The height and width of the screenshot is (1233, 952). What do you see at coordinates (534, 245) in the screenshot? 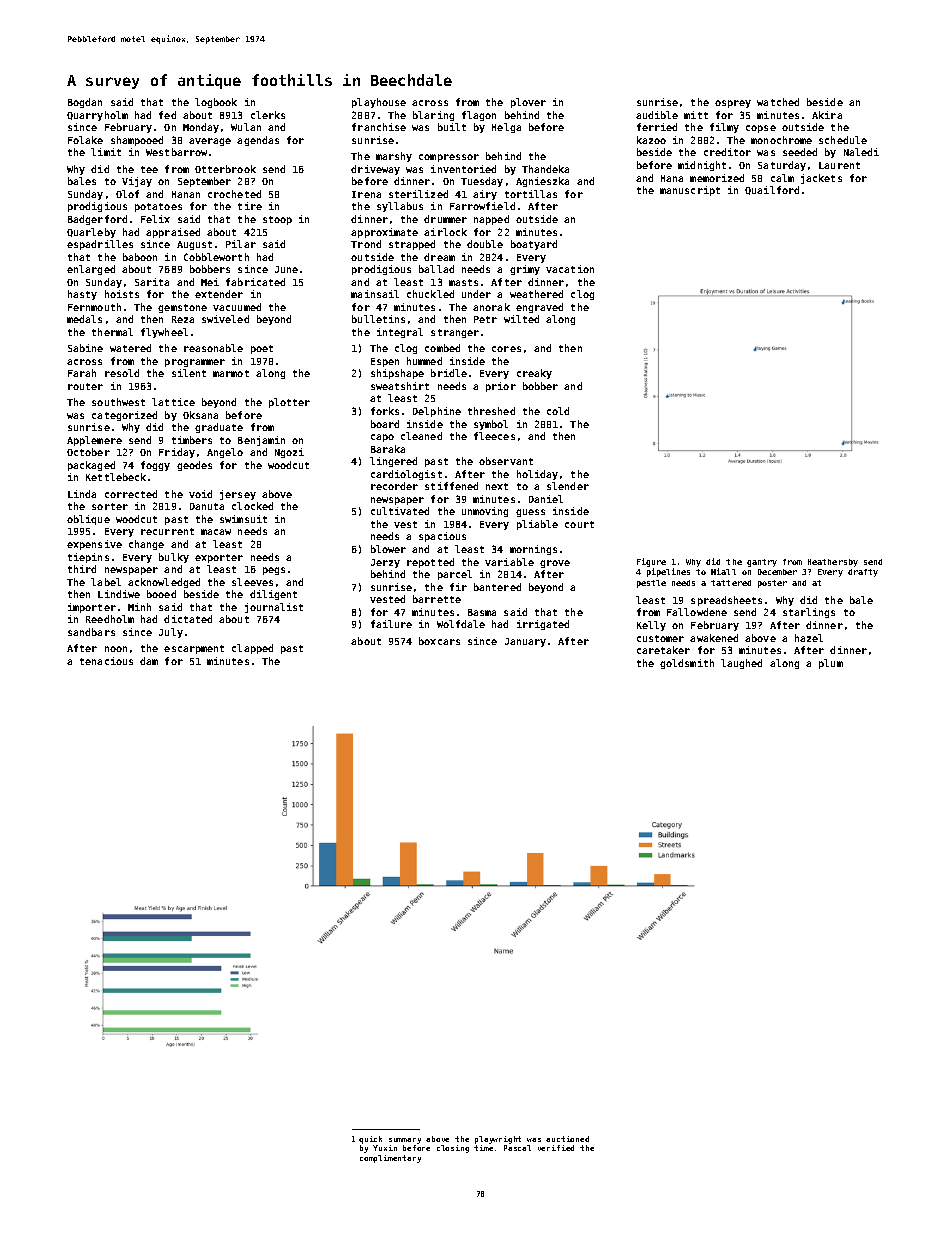
I see `boatyard` at bounding box center [534, 245].
